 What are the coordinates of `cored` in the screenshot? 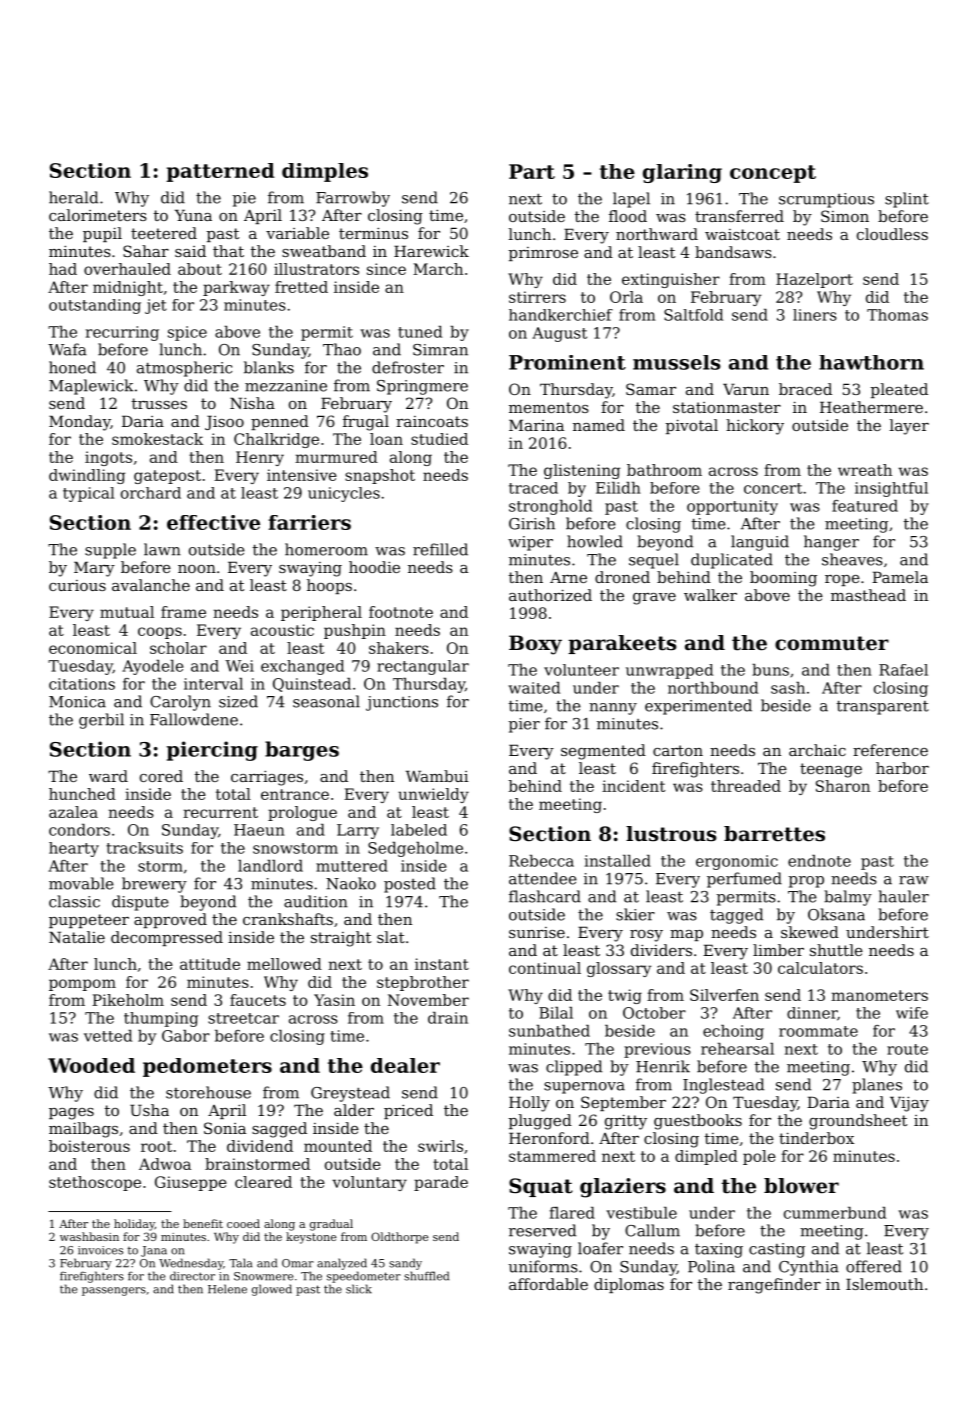 It's located at (161, 776).
